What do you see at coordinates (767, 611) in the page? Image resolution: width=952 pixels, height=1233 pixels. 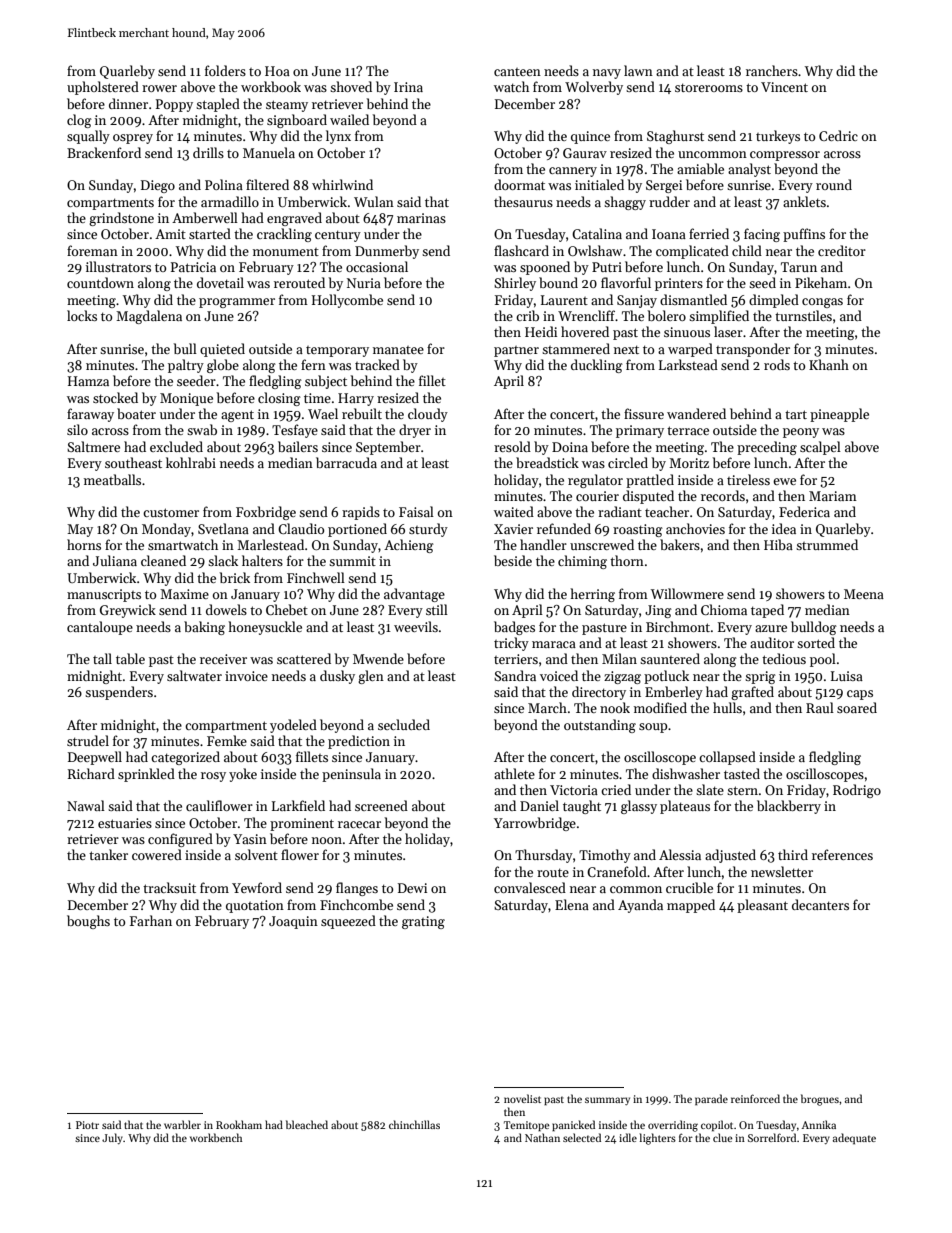 I see `taped` at bounding box center [767, 611].
